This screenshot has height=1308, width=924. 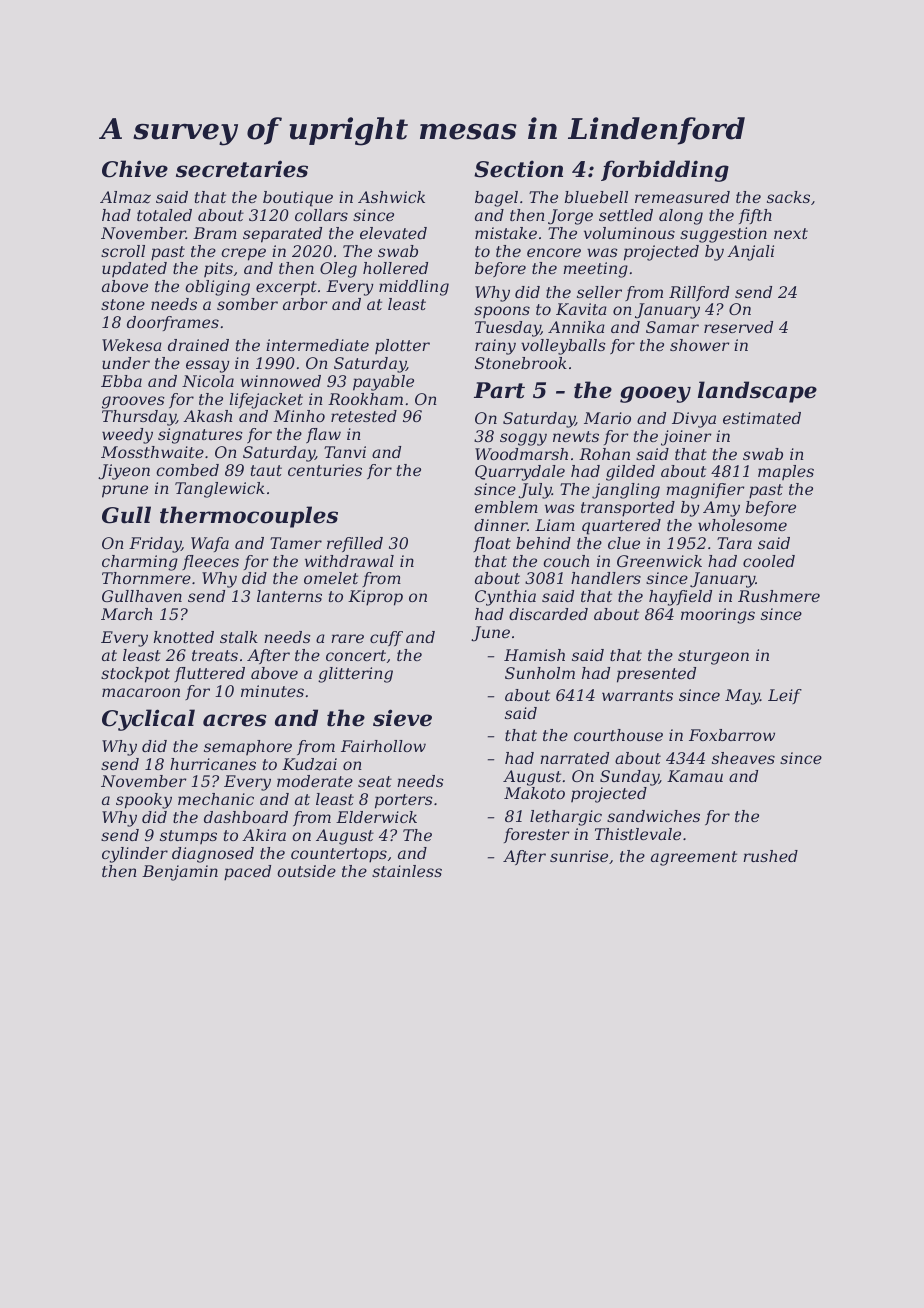 I want to click on forbidding, so click(x=665, y=171).
